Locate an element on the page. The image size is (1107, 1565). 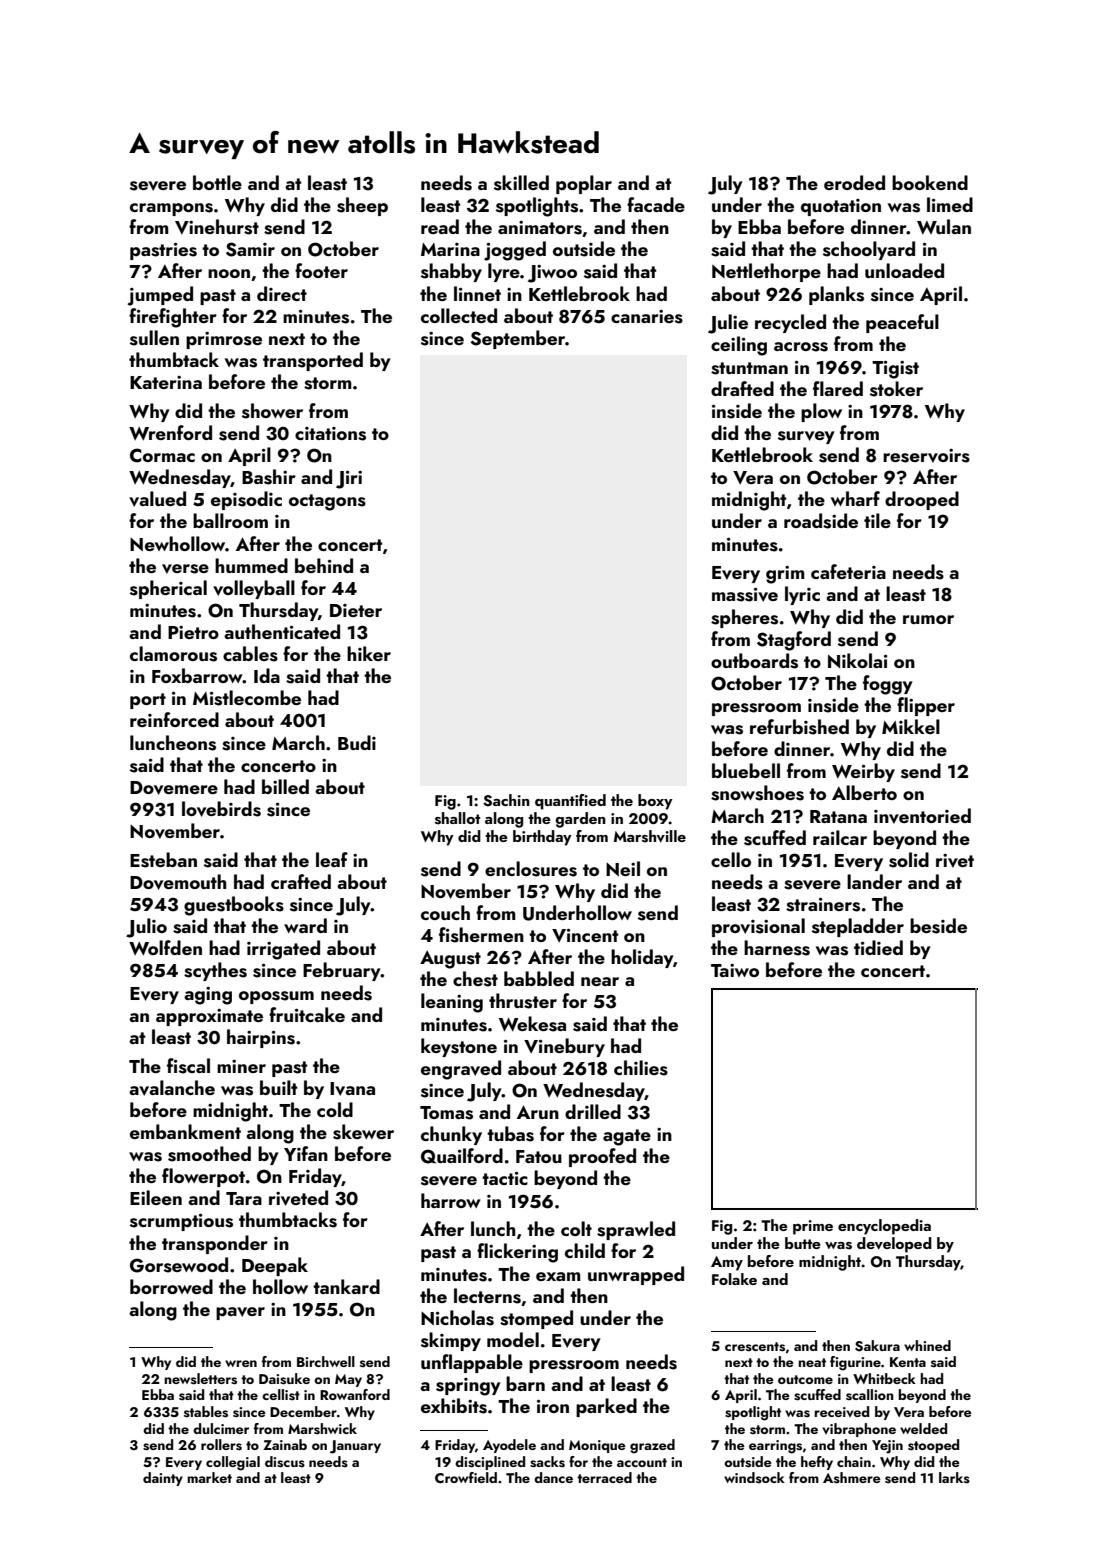
skilled is located at coordinates (521, 183).
